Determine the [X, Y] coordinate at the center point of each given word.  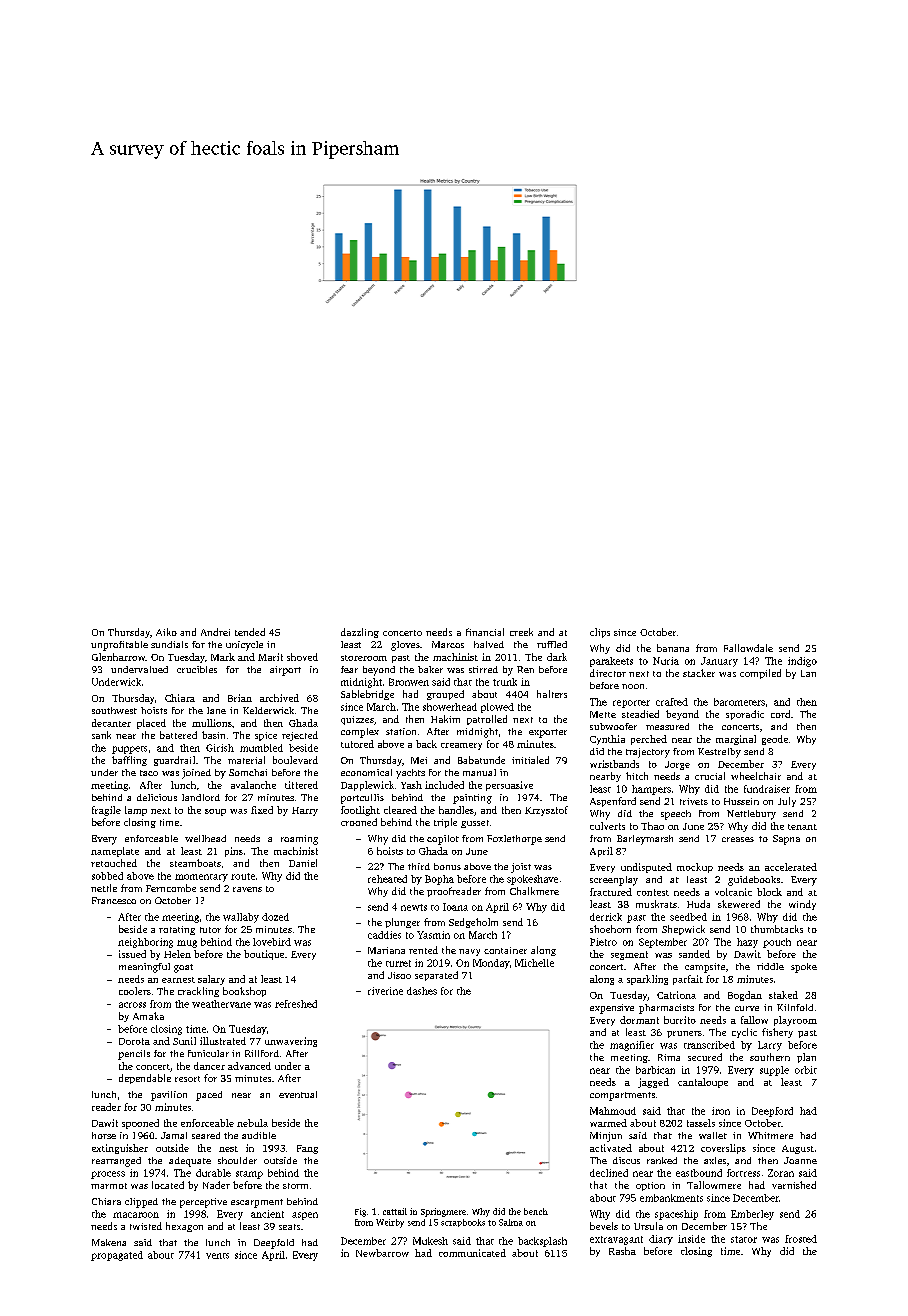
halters [552, 694]
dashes [422, 991]
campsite [705, 968]
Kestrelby [719, 753]
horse [104, 1135]
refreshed [296, 1004]
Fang [307, 1149]
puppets [129, 750]
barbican [655, 1070]
